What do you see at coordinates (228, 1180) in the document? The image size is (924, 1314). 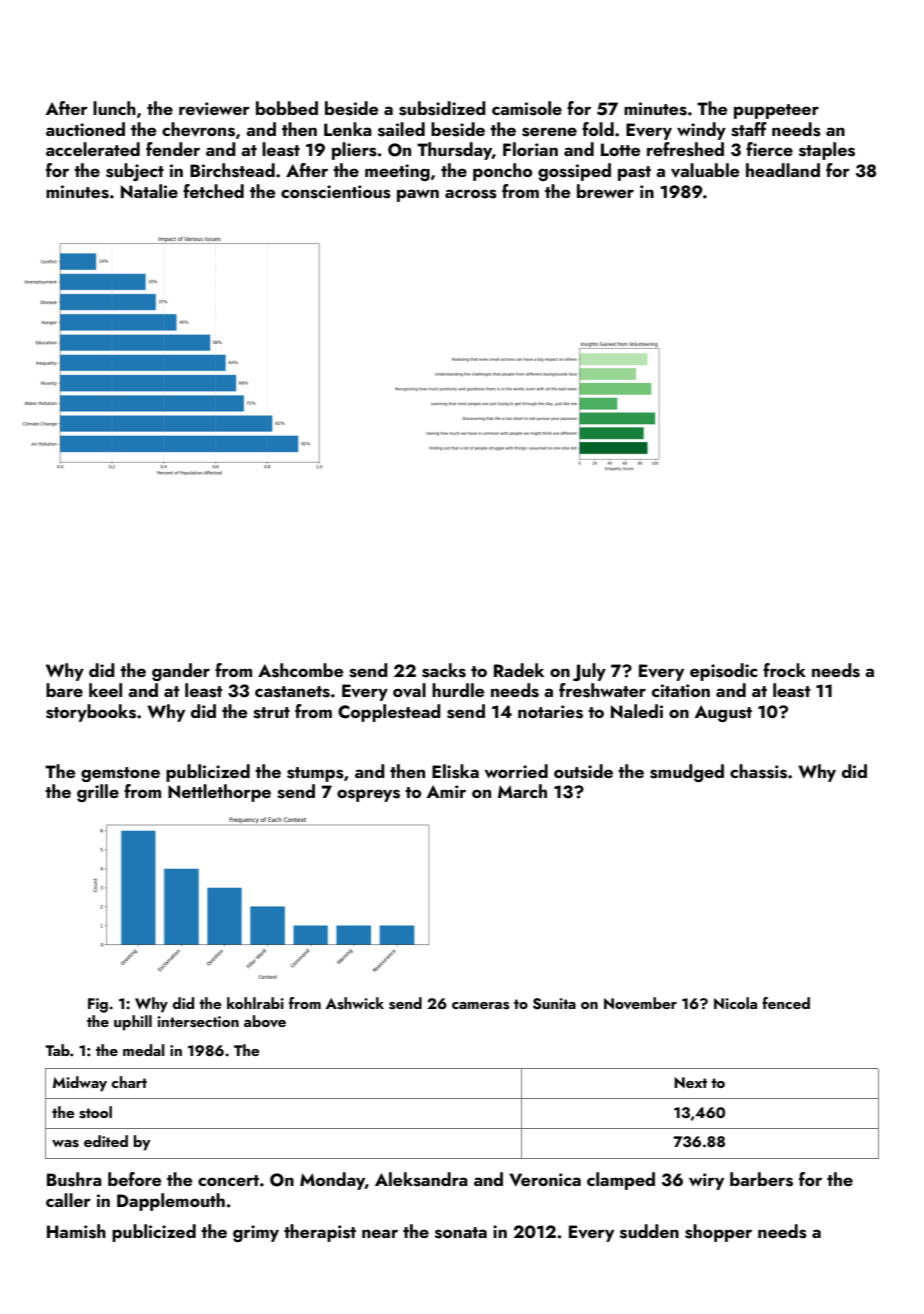 I see `concert` at bounding box center [228, 1180].
